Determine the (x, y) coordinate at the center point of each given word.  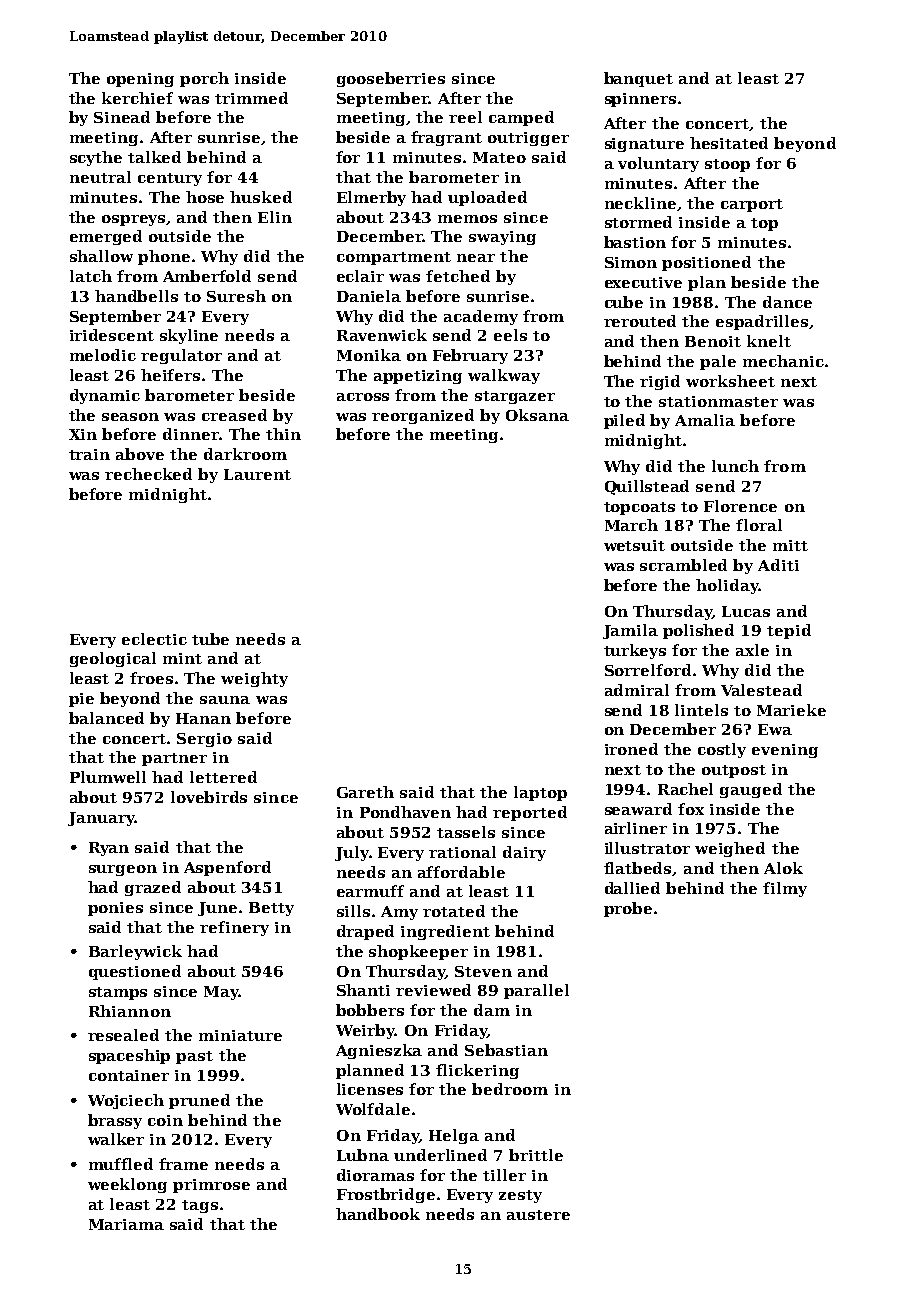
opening (140, 80)
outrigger (528, 139)
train (89, 454)
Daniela (369, 296)
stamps (118, 993)
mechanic (783, 361)
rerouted (640, 321)
